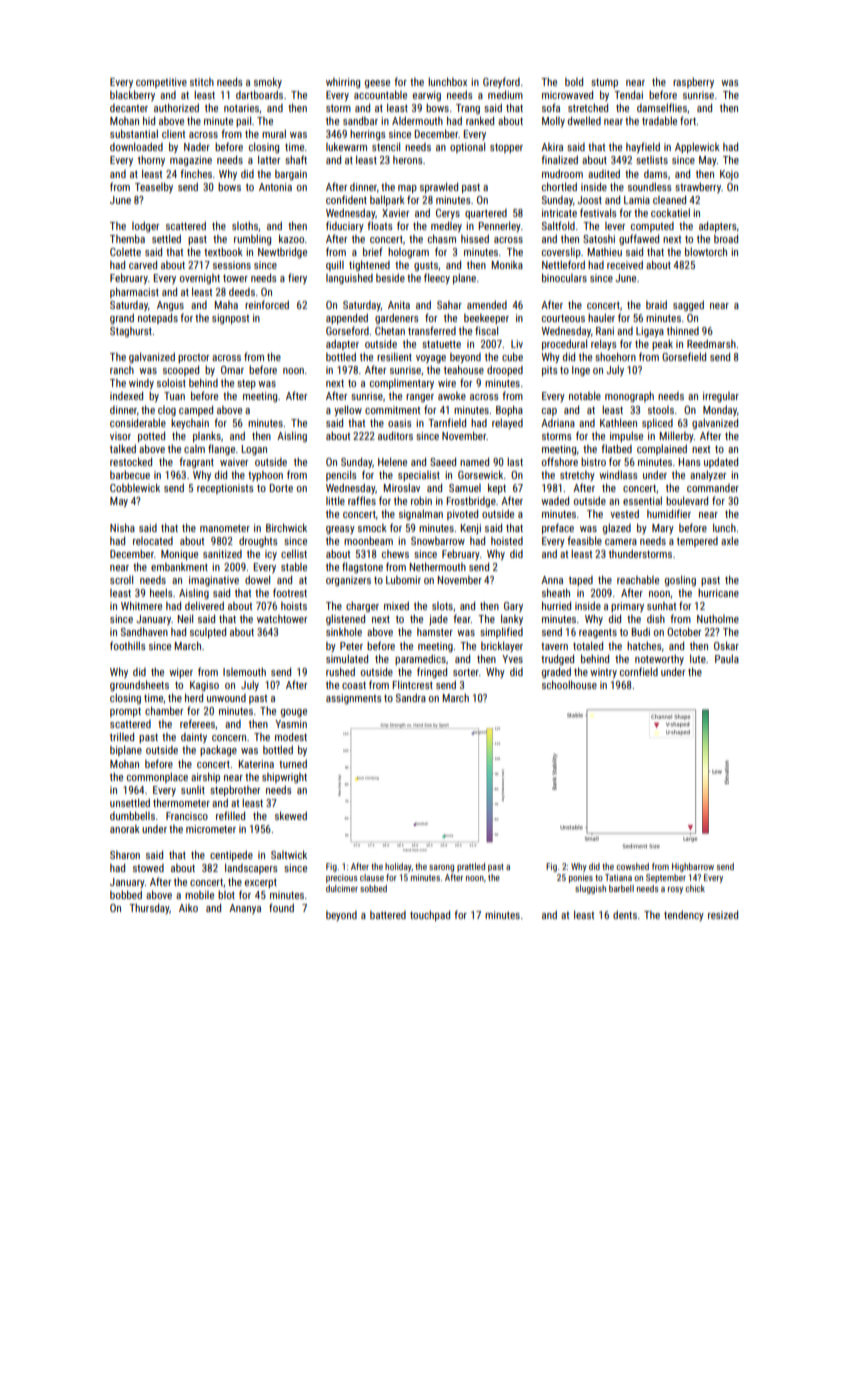  I want to click on setlists, so click(652, 160).
